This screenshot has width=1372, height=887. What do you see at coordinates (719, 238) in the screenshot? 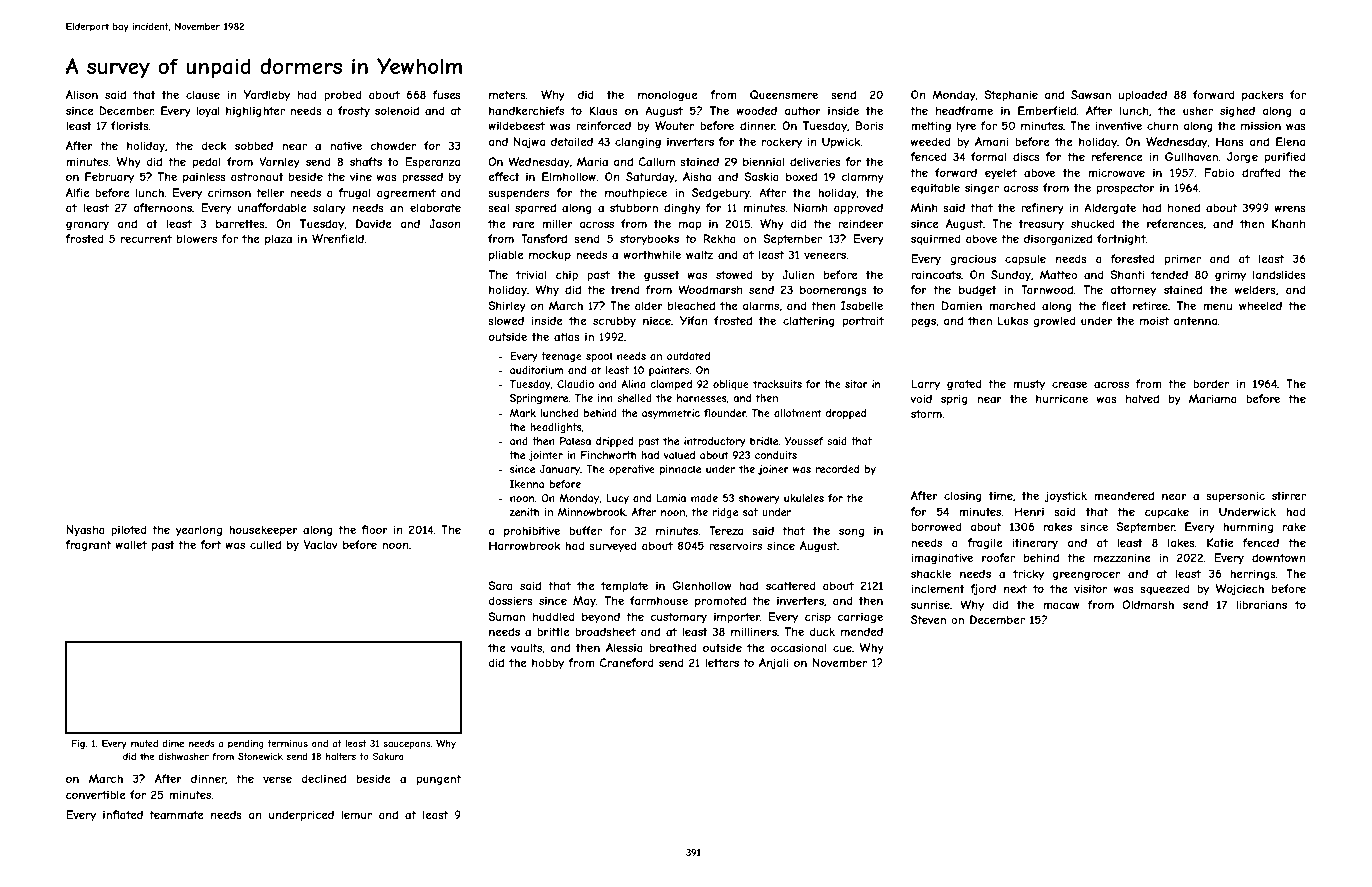
I see `Rekha` at bounding box center [719, 238].
